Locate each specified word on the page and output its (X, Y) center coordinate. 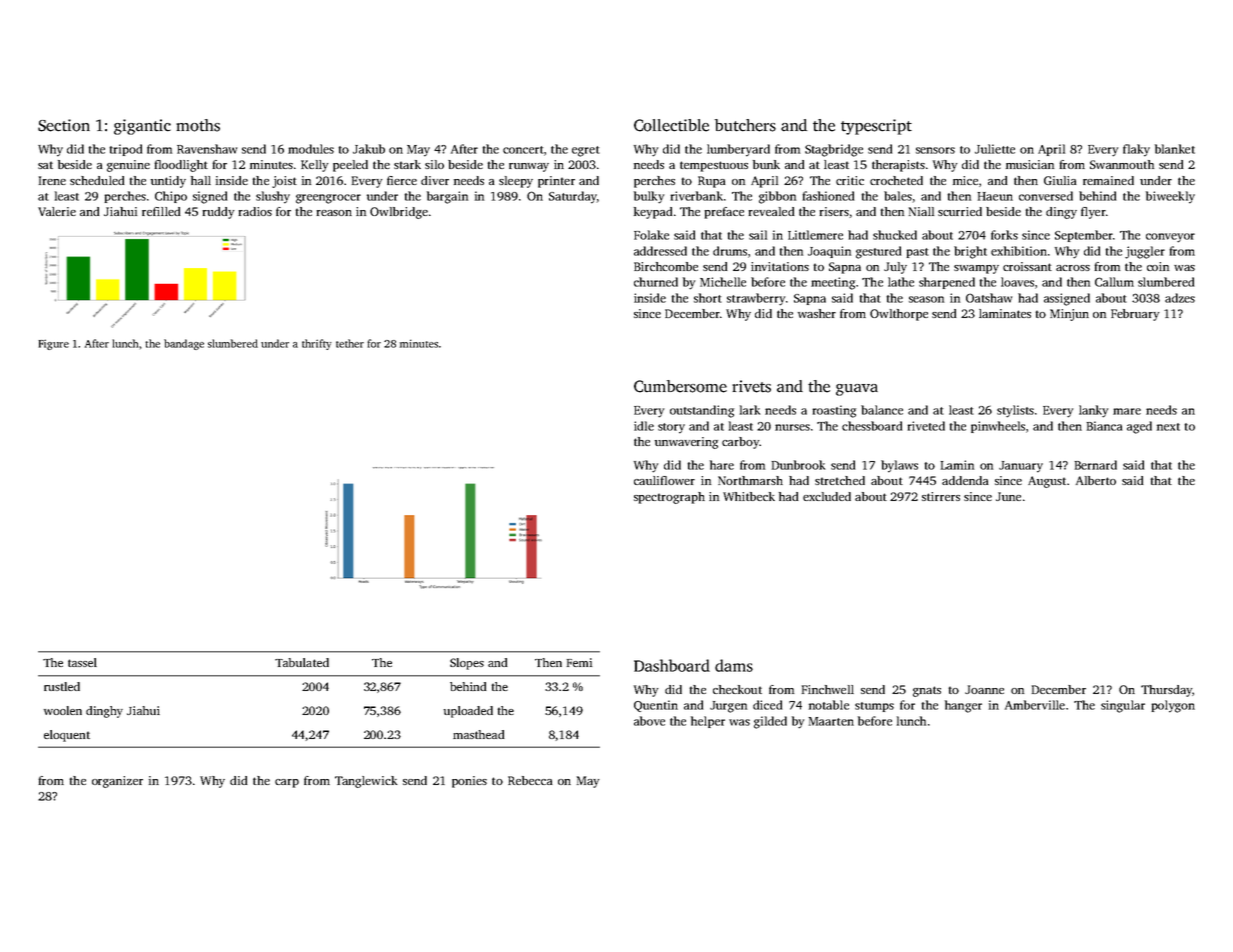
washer (817, 313)
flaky (1136, 150)
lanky (1093, 411)
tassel (82, 662)
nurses (792, 427)
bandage (184, 344)
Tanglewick (366, 782)
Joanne (984, 689)
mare (1127, 411)
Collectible (671, 125)
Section (64, 125)
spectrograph (669, 498)
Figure (54, 344)
